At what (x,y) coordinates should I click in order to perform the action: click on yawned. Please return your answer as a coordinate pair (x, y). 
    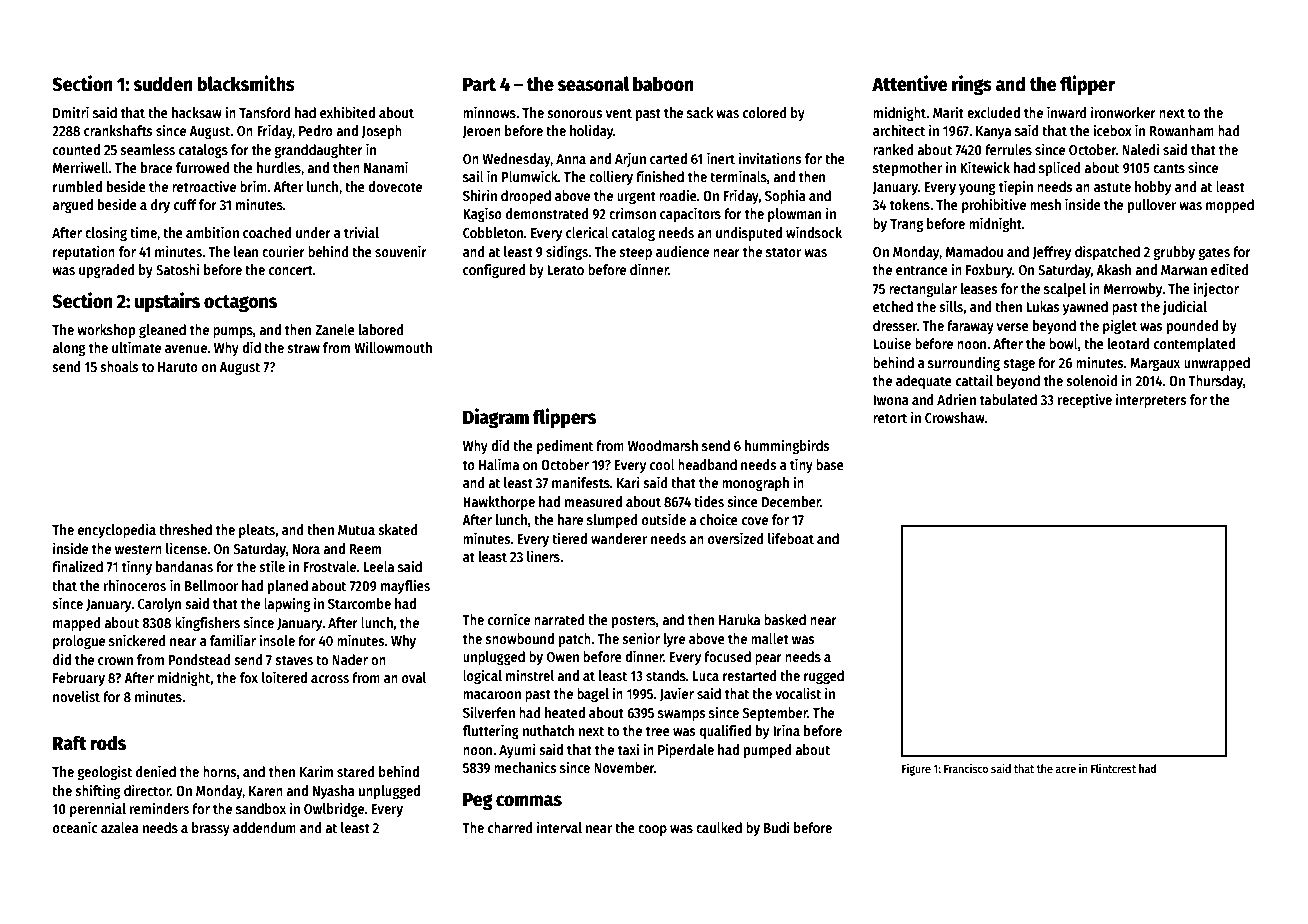
    Looking at the image, I should click on (1085, 308).
